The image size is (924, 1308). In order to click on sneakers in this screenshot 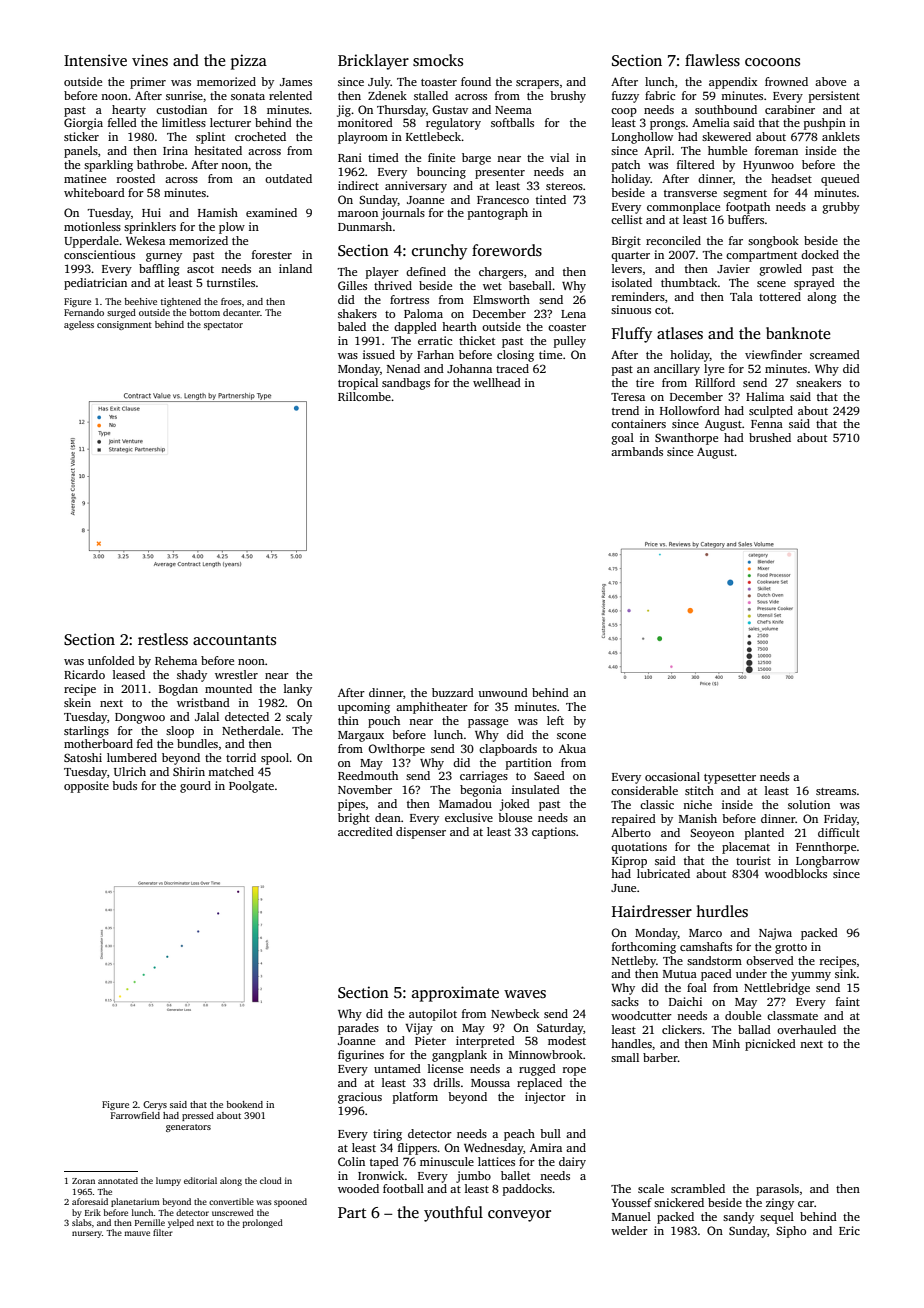, I will do `click(818, 382)`.
